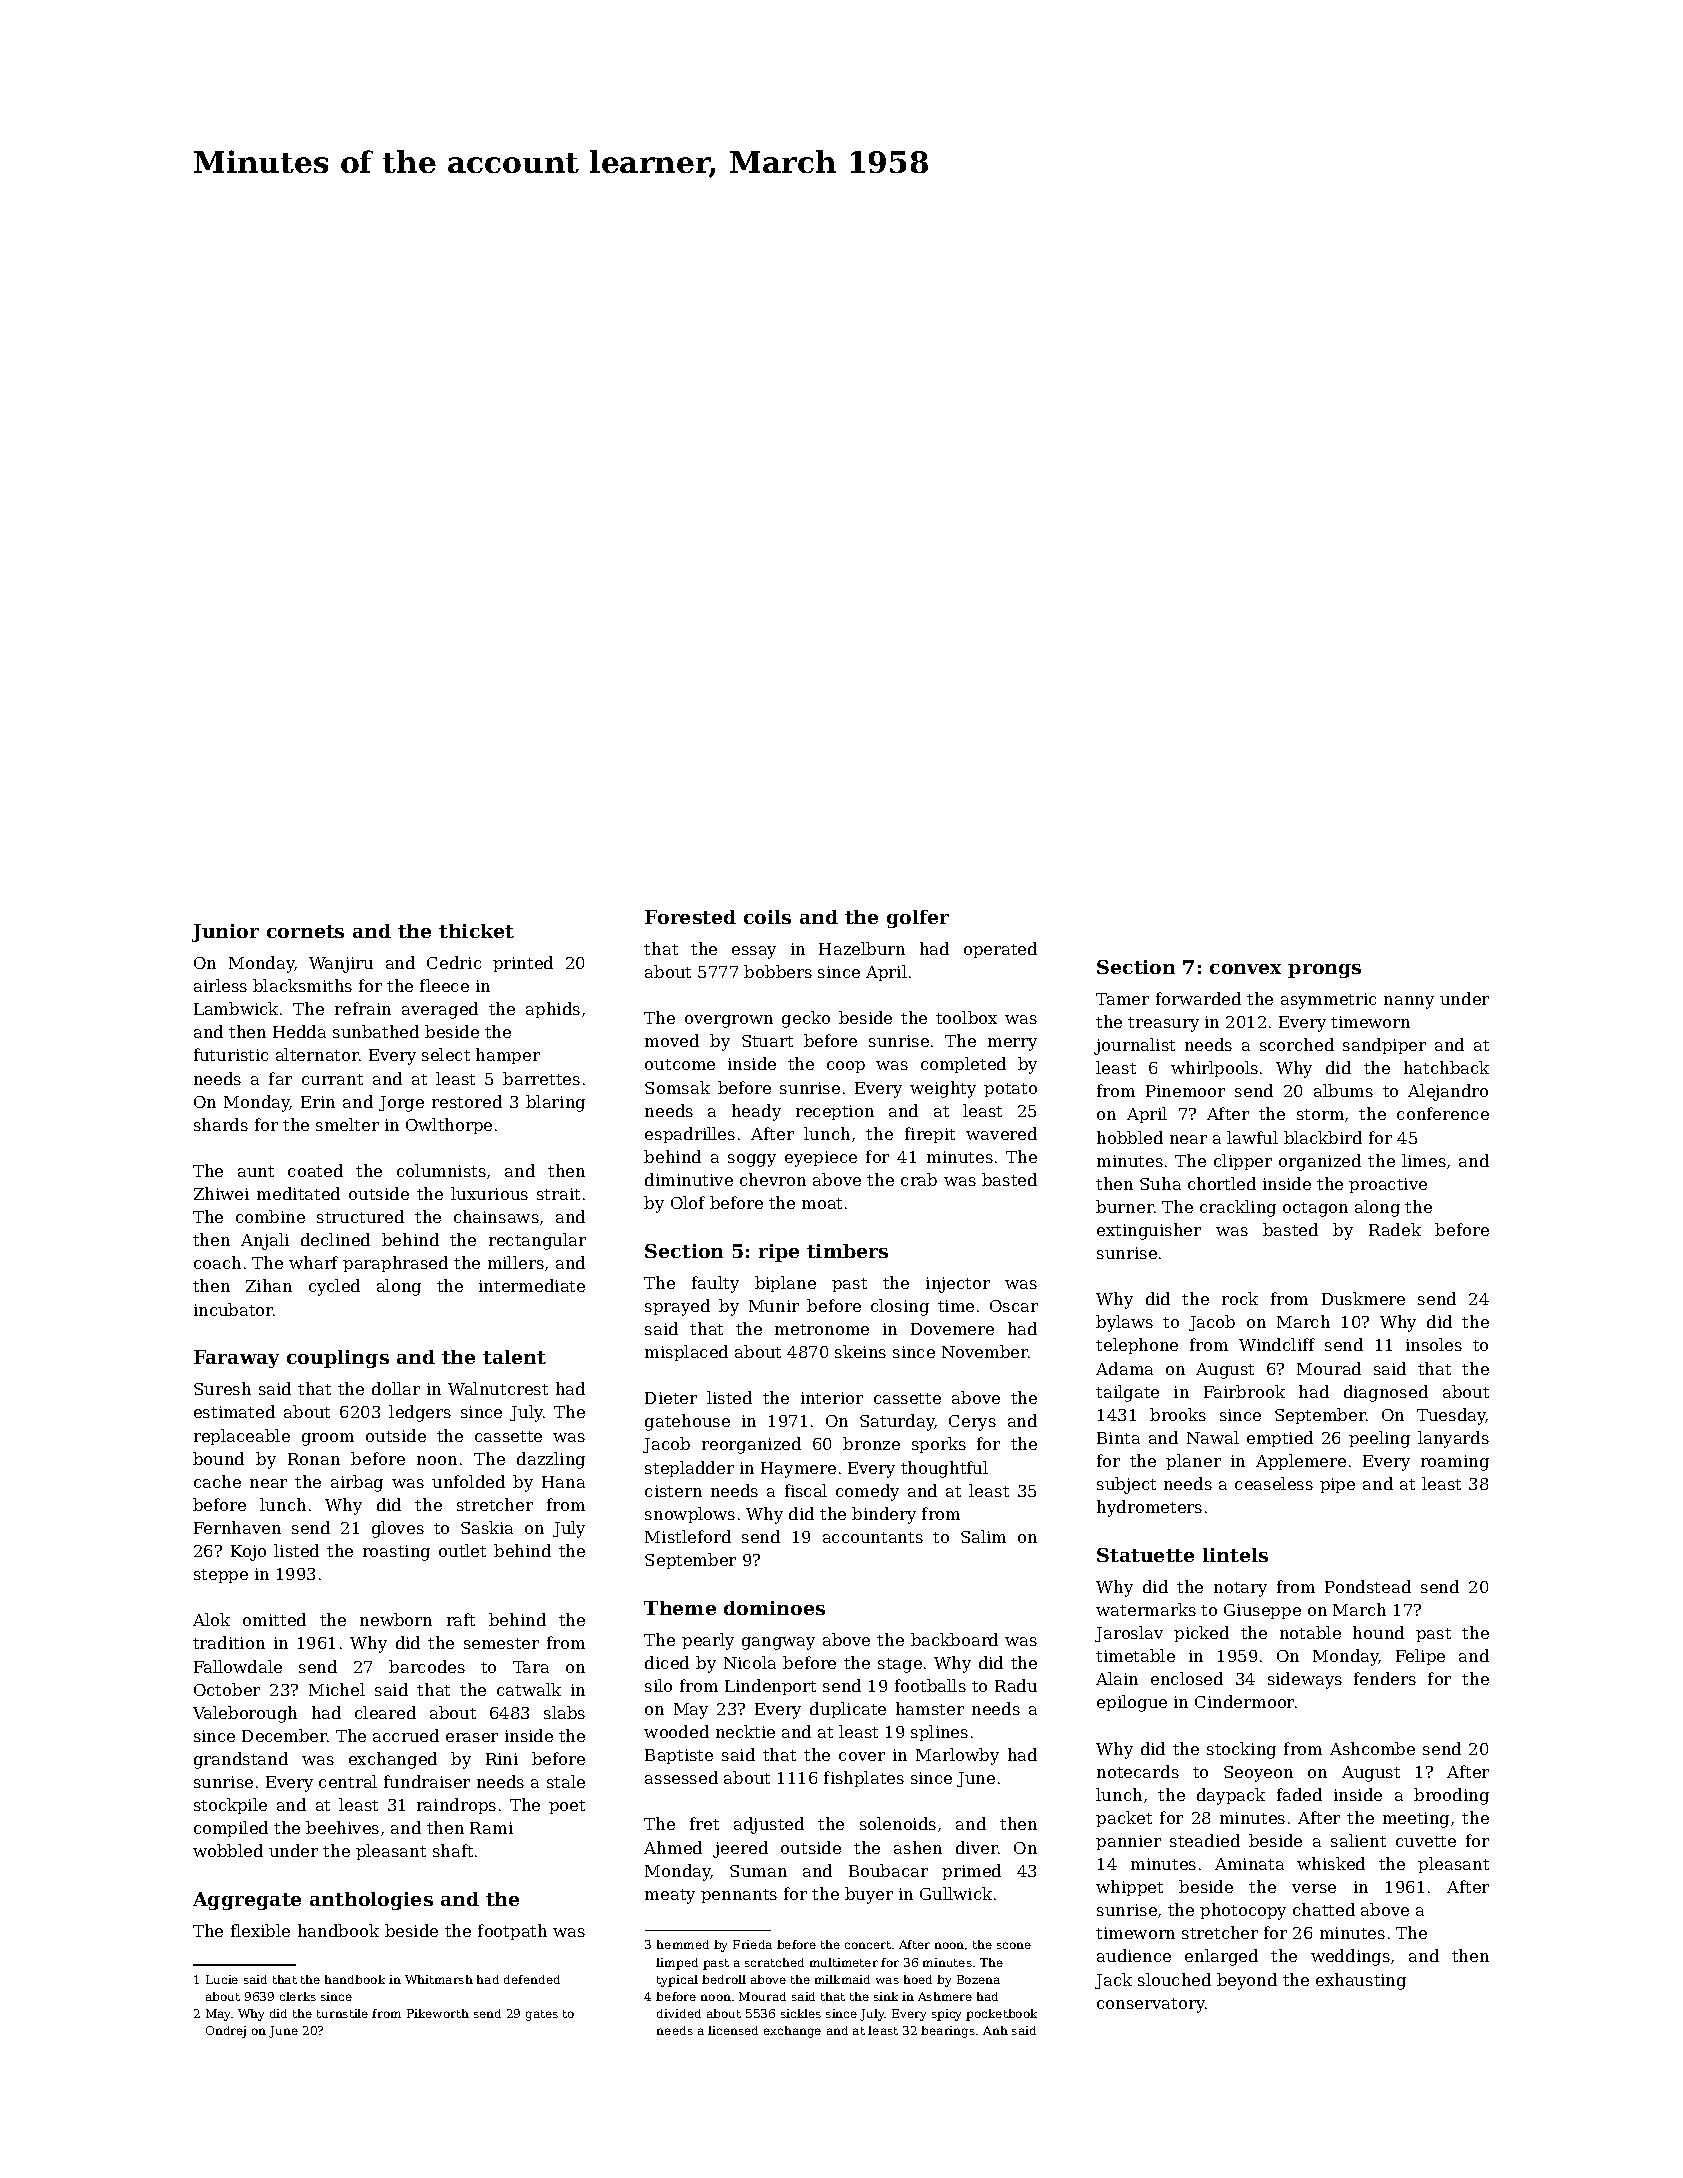 The height and width of the screenshot is (2178, 1683). Describe the element at coordinates (676, 1731) in the screenshot. I see `wooded` at that location.
